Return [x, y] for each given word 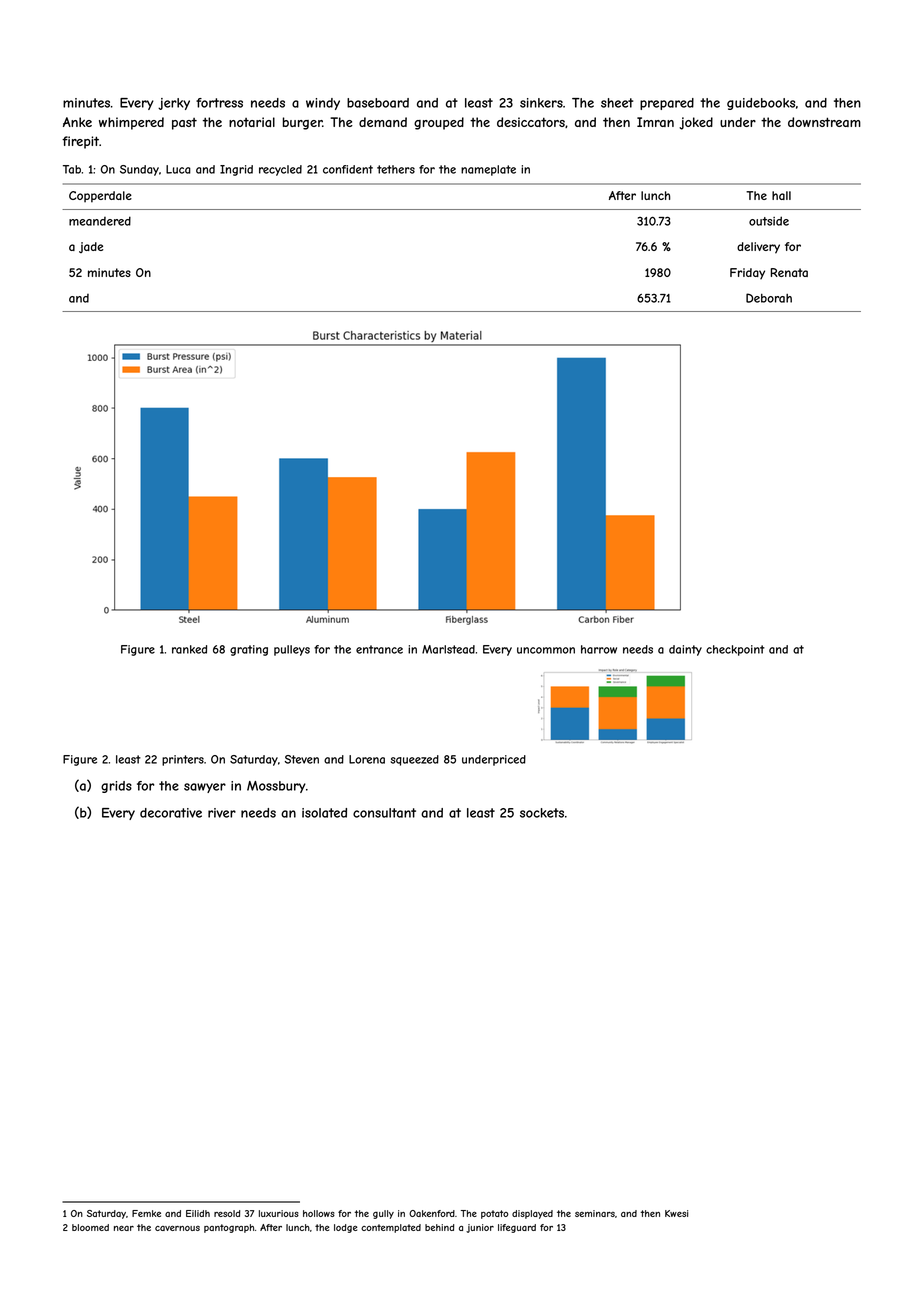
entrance [379, 649]
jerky [174, 104]
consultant [384, 813]
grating [249, 650]
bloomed [90, 1227]
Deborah [769, 298]
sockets [542, 813]
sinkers [541, 103]
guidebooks [761, 104]
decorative [171, 813]
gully [383, 1214]
